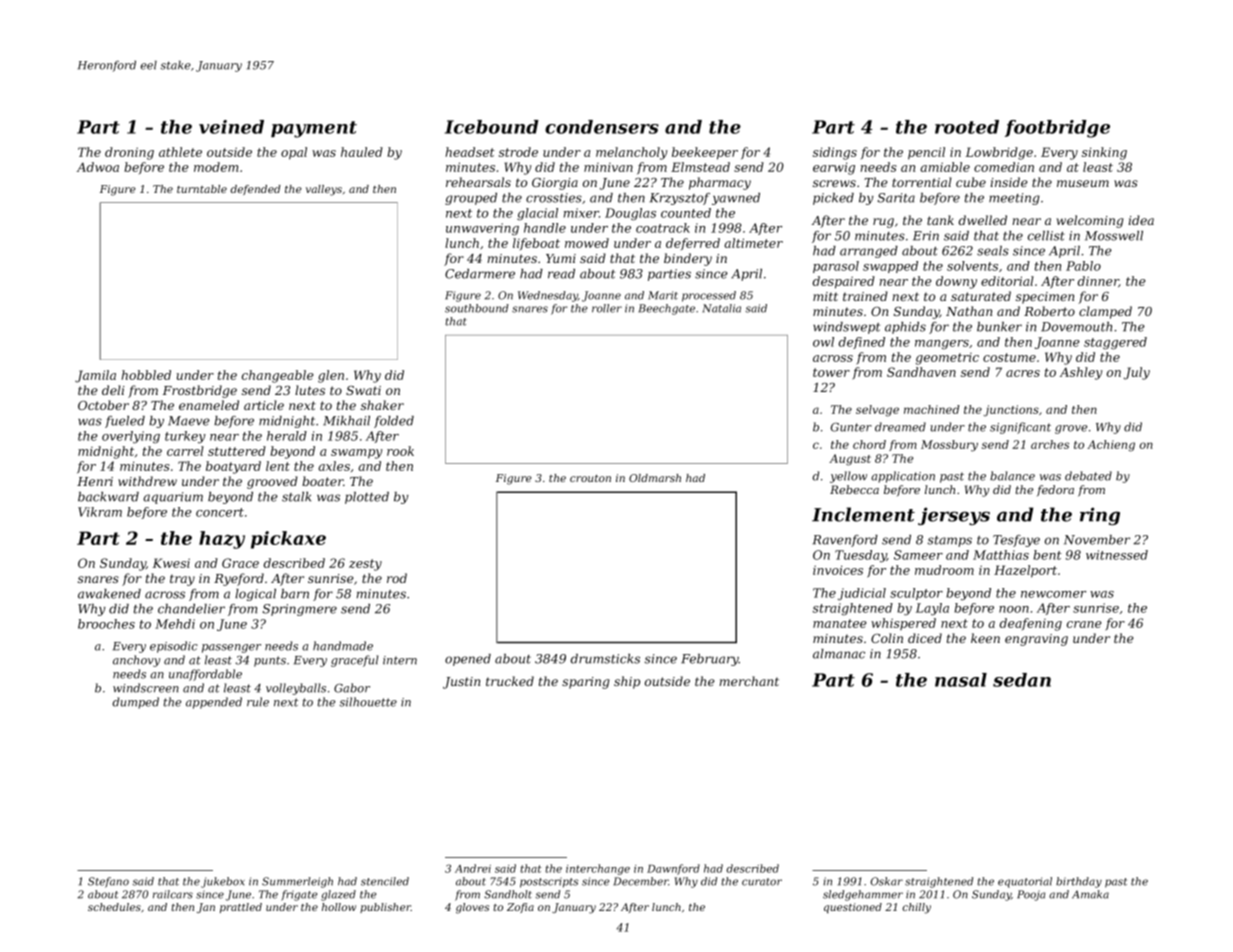 The width and height of the image is (1233, 952). Describe the element at coordinates (394, 422) in the image. I see `folded` at that location.
